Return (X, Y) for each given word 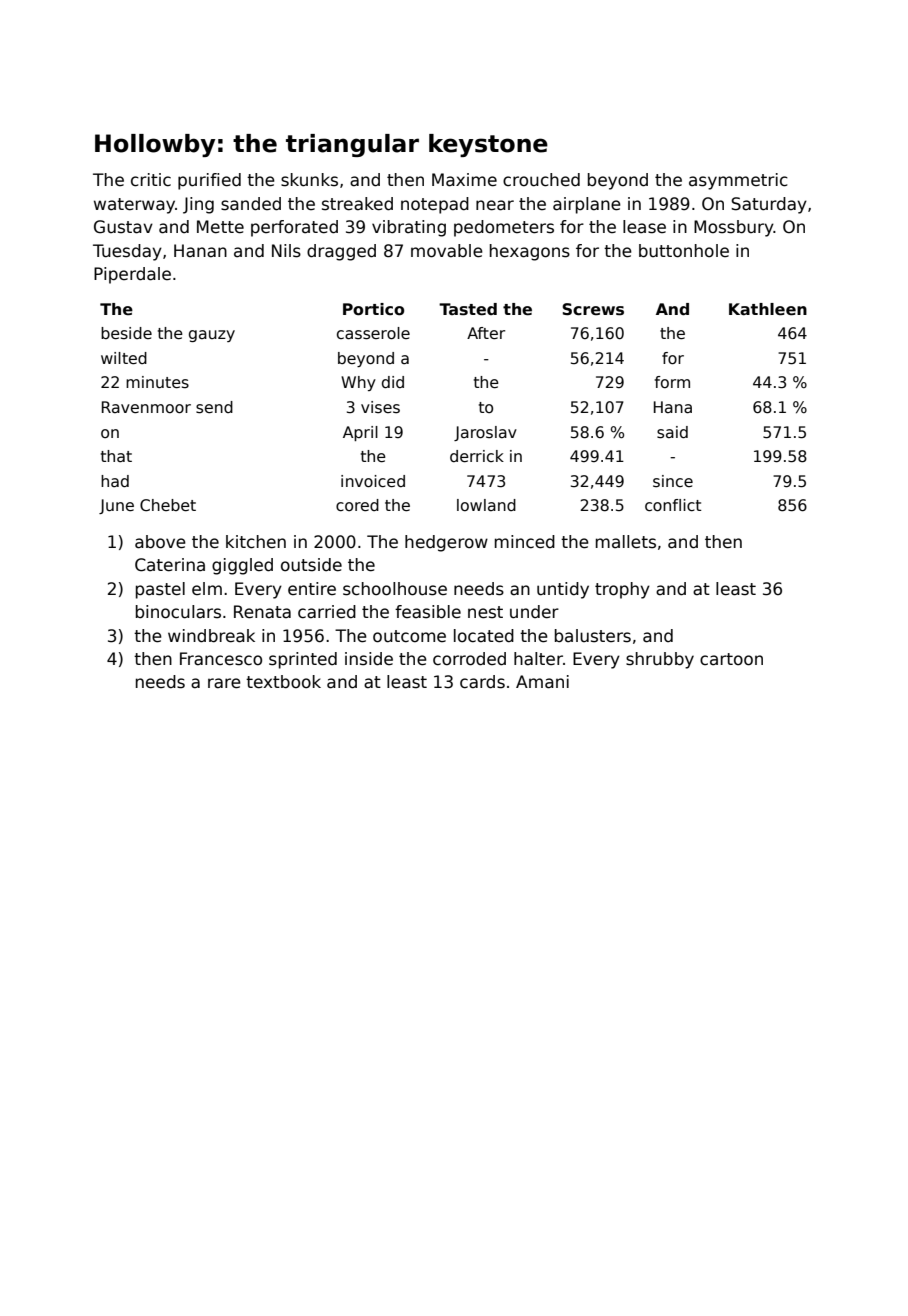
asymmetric (738, 181)
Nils (286, 251)
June (116, 506)
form (672, 382)
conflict (673, 505)
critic (151, 180)
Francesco (221, 659)
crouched (541, 180)
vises (380, 407)
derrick (477, 456)
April (360, 433)
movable (447, 251)
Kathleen (768, 309)
